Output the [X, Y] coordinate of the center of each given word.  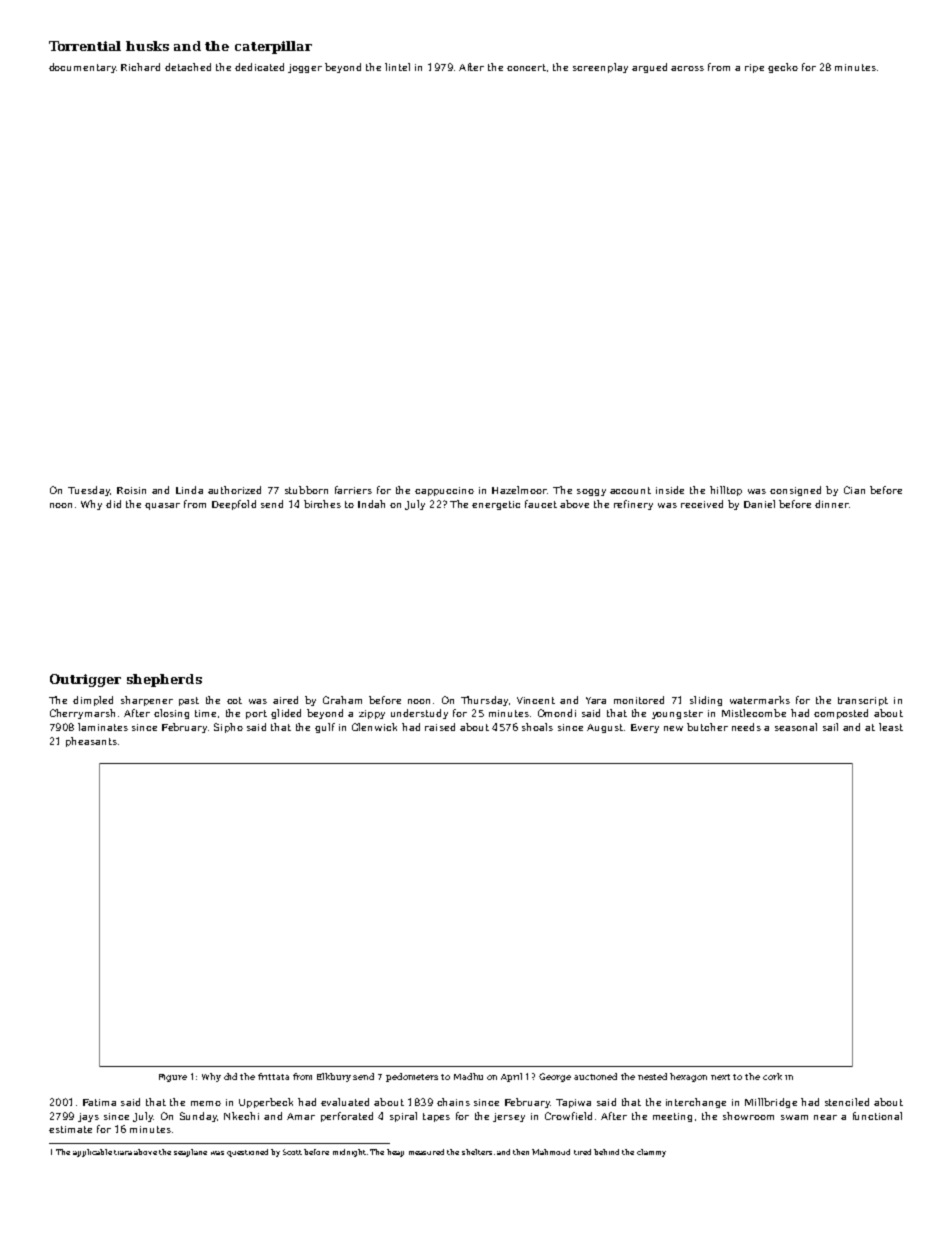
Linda [189, 490]
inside [670, 490]
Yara [596, 700]
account [630, 490]
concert [526, 67]
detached [188, 67]
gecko [783, 68]
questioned [247, 1153]
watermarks [760, 700]
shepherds [164, 680]
